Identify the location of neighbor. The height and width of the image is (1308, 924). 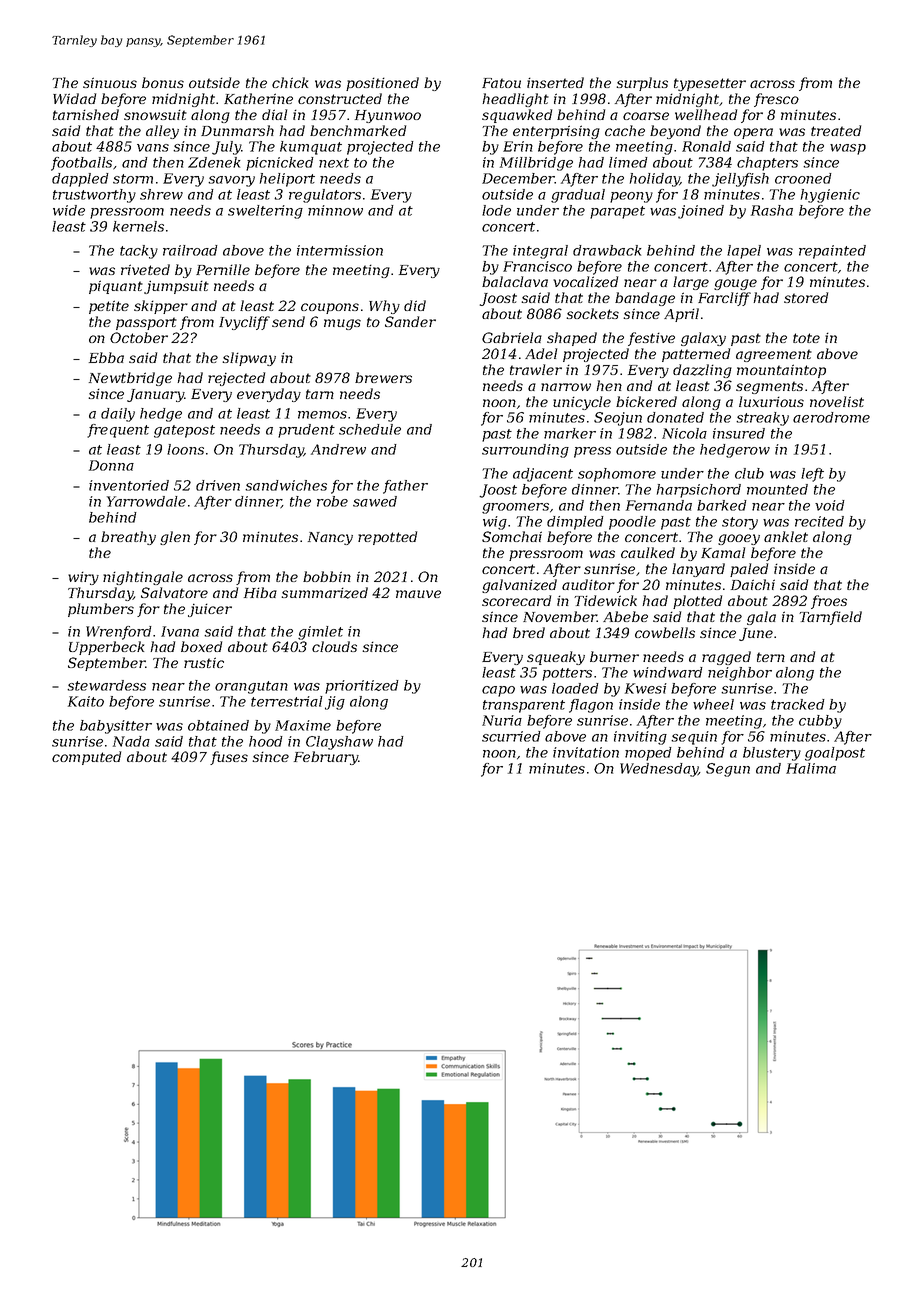
(740, 674).
